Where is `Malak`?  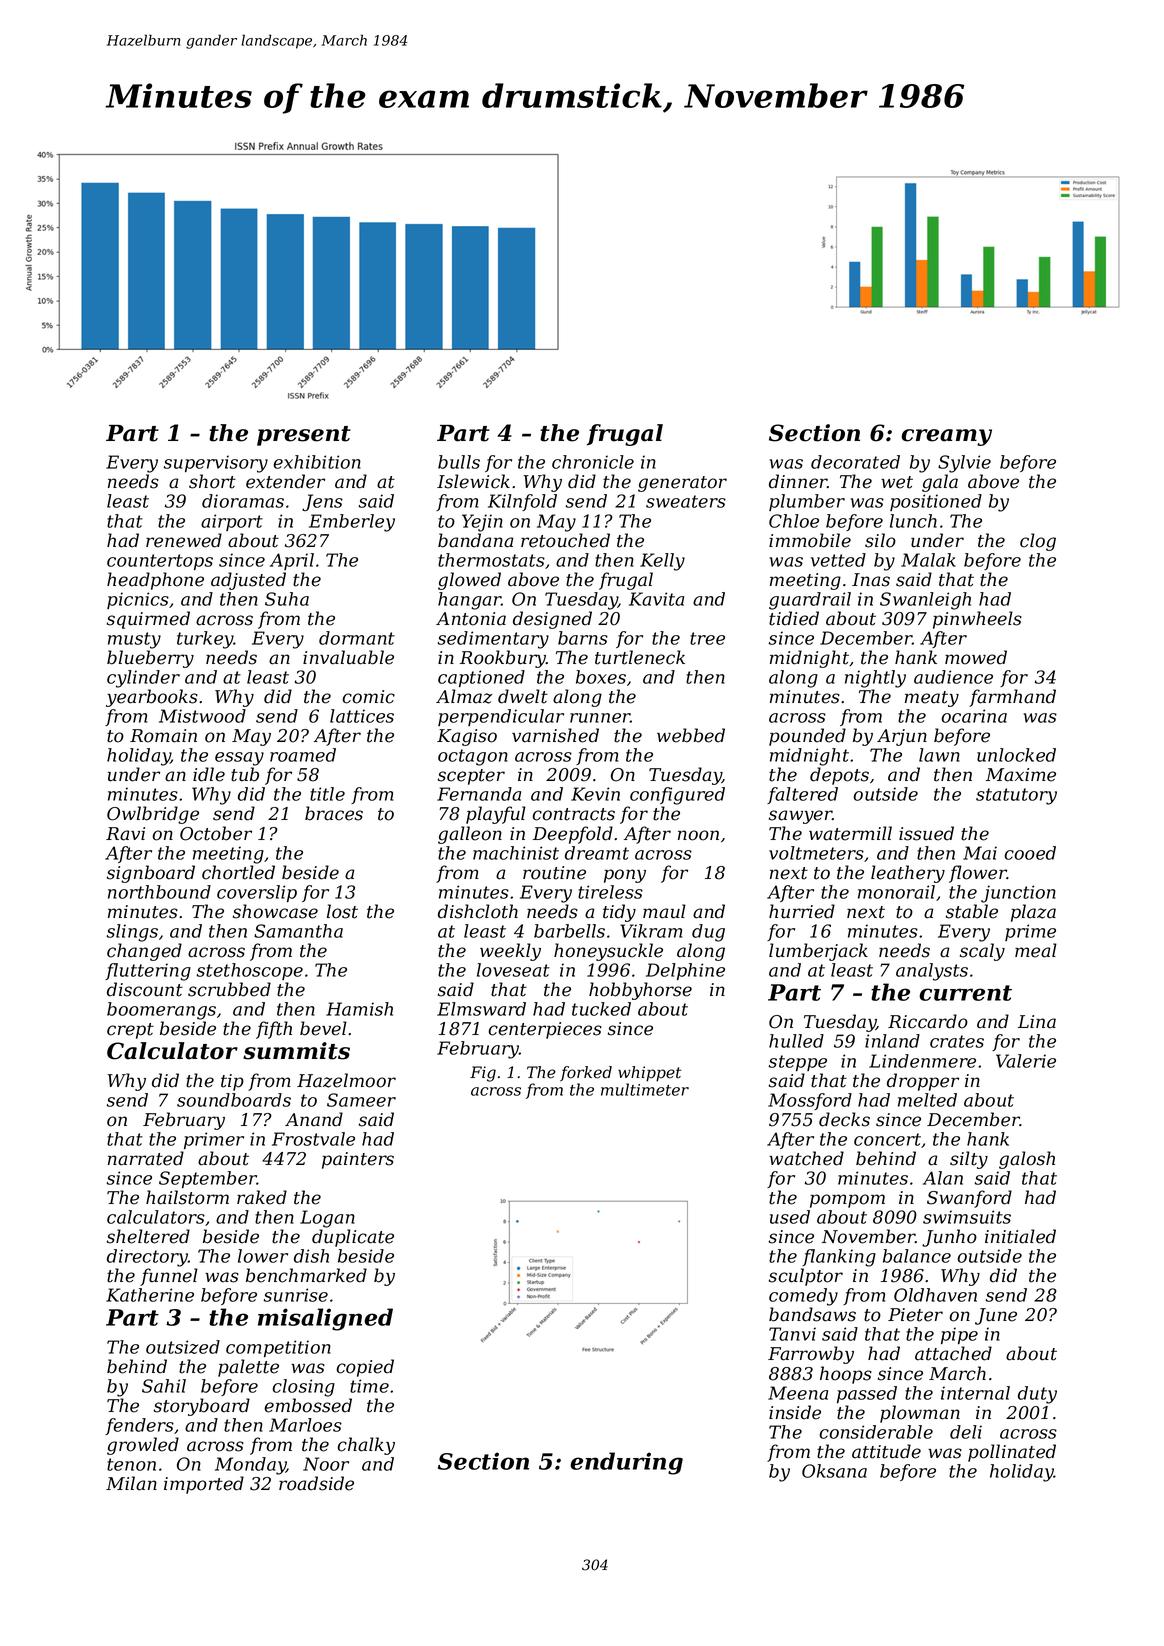
Malak is located at coordinates (928, 560).
